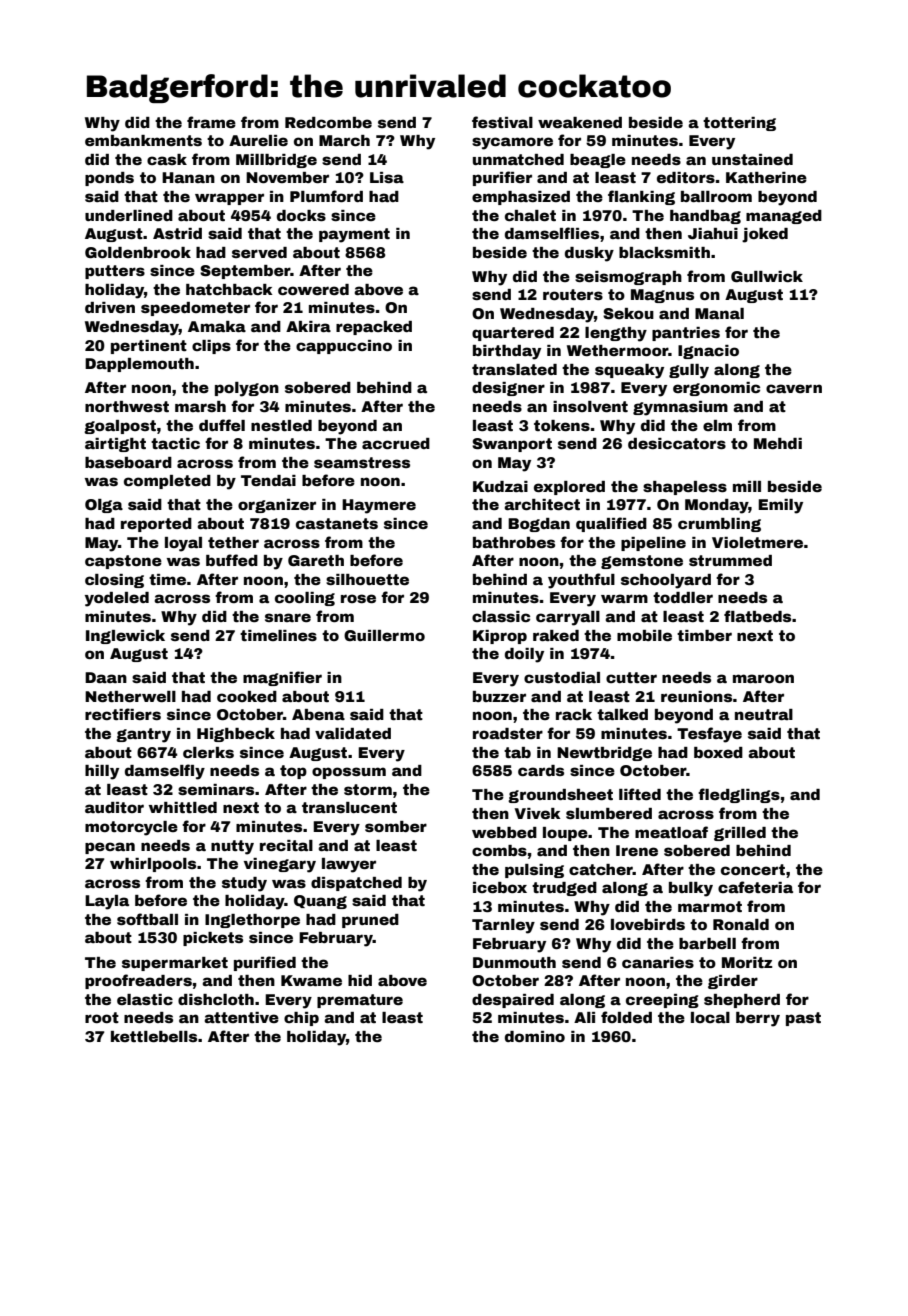 Image resolution: width=908 pixels, height=1316 pixels. I want to click on Tesfaye, so click(709, 735).
